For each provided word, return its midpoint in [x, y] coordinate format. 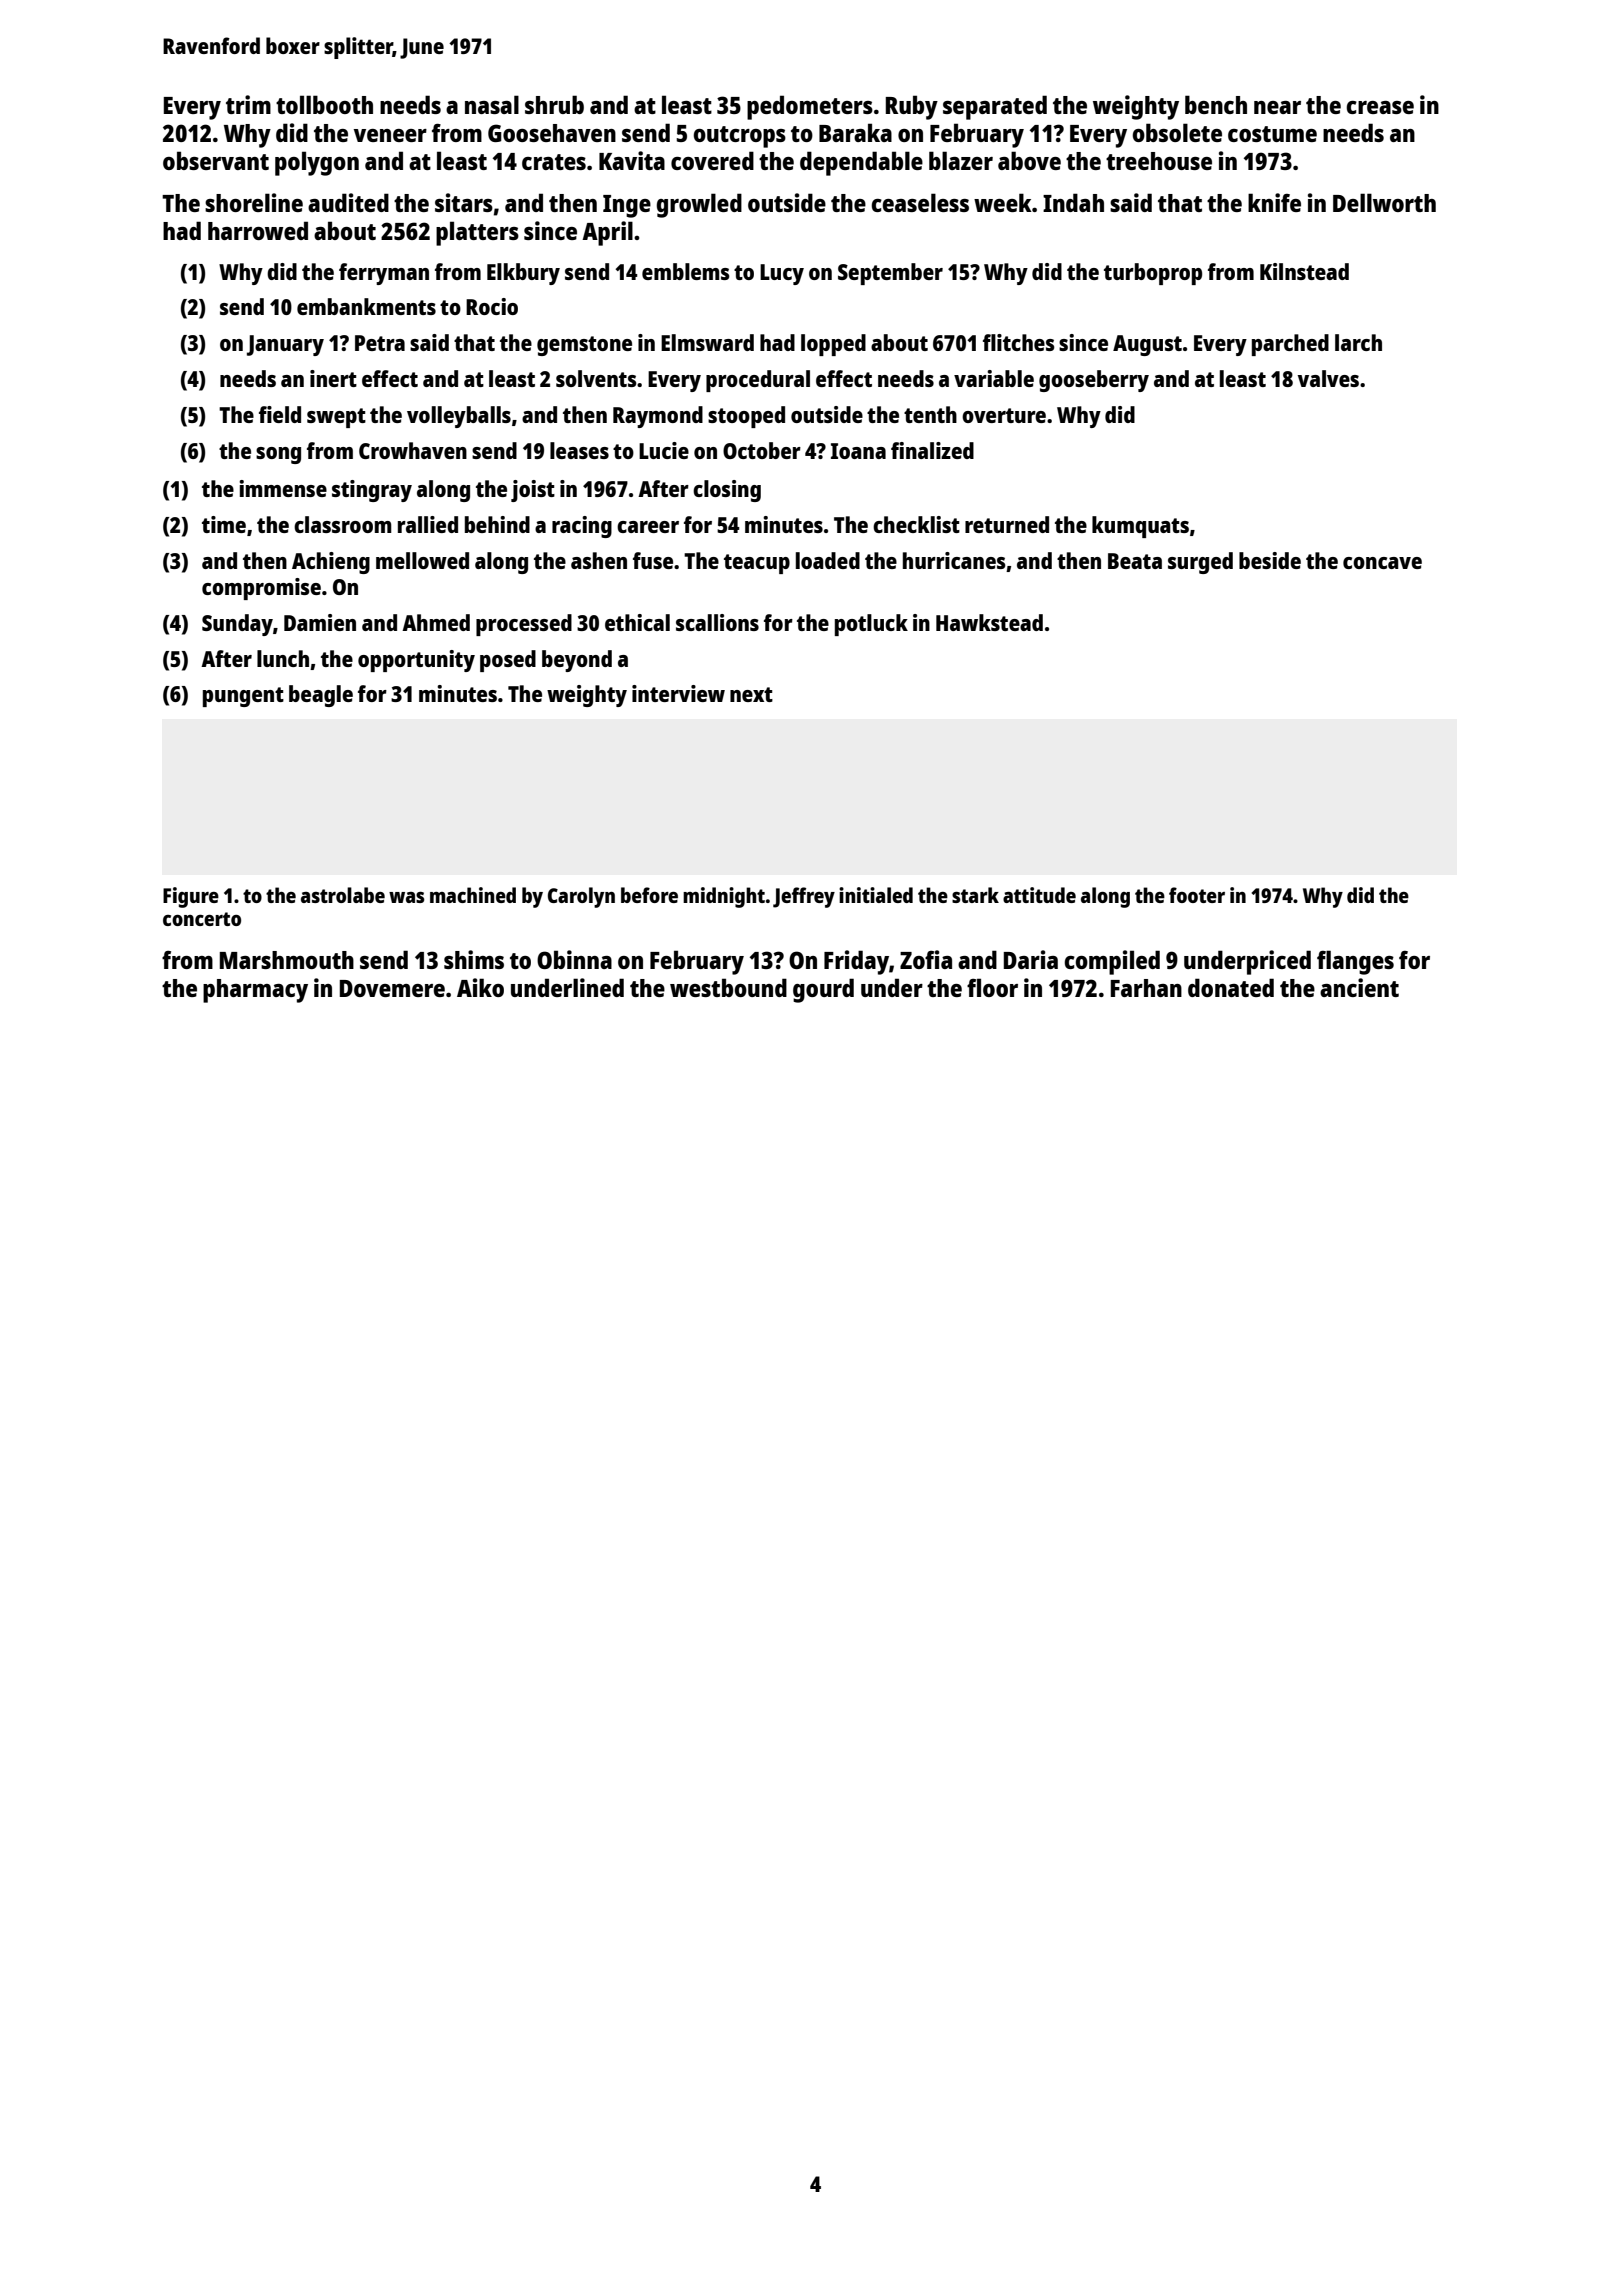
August [1147, 345]
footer [1197, 895]
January [285, 345]
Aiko [480, 987]
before [649, 895]
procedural [758, 381]
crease [1380, 107]
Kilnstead [1304, 271]
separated [995, 107]
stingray [372, 491]
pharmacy [255, 991]
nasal [492, 104]
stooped [746, 417]
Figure [191, 897]
